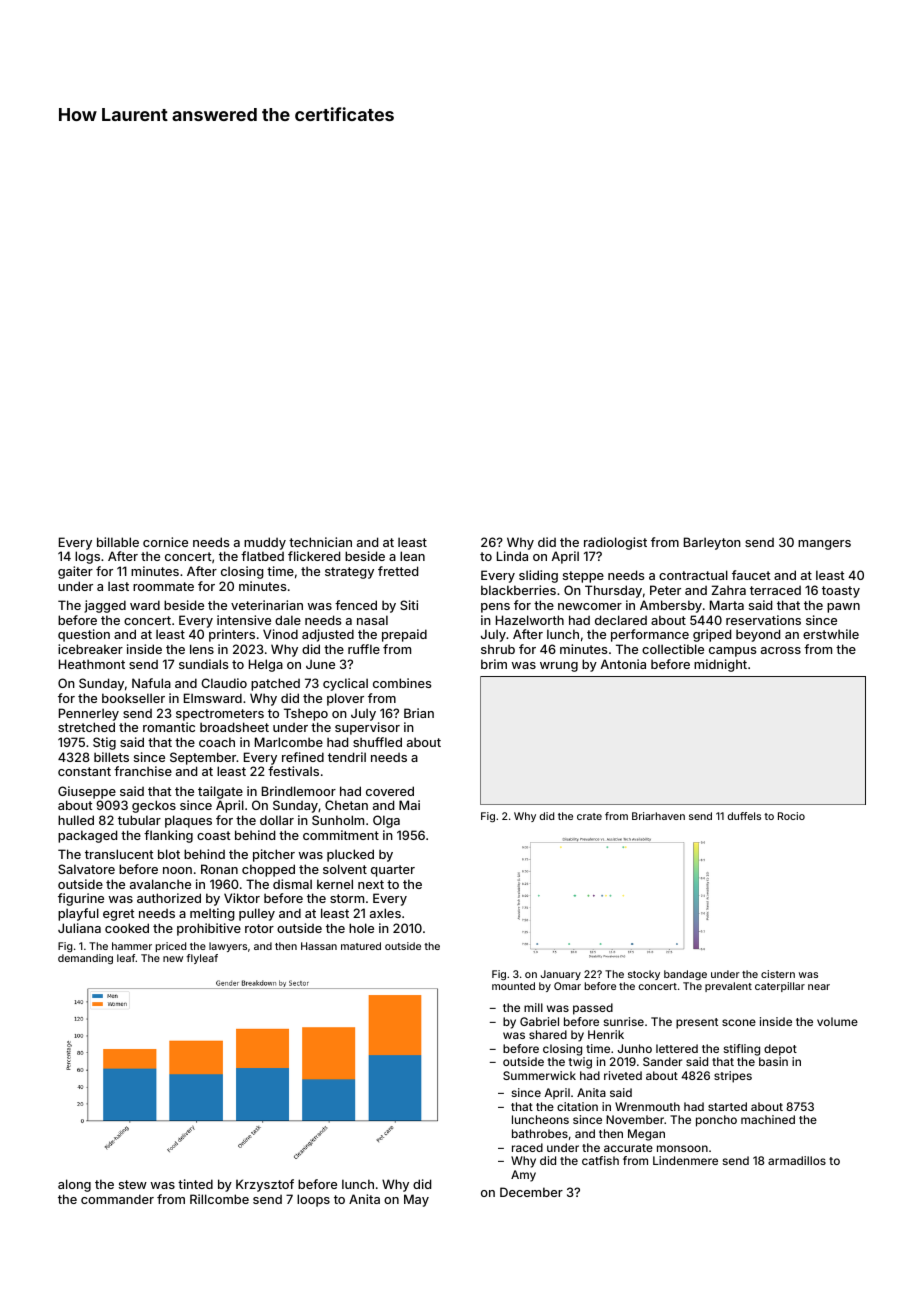 Image resolution: width=924 pixels, height=1308 pixels. Describe the element at coordinates (843, 608) in the image. I see `pawn` at that location.
